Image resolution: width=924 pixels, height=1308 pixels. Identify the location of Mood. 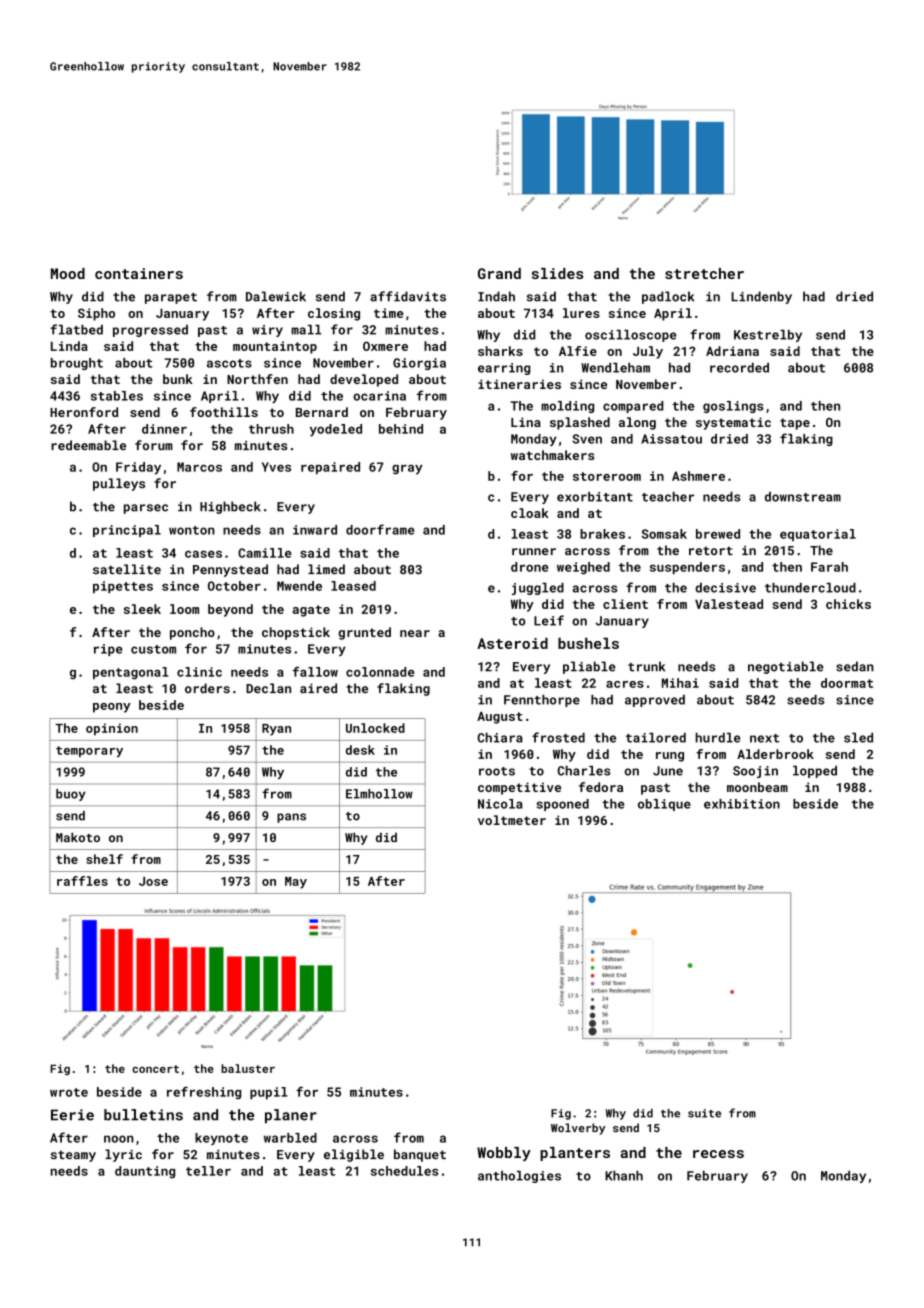
(68, 273).
